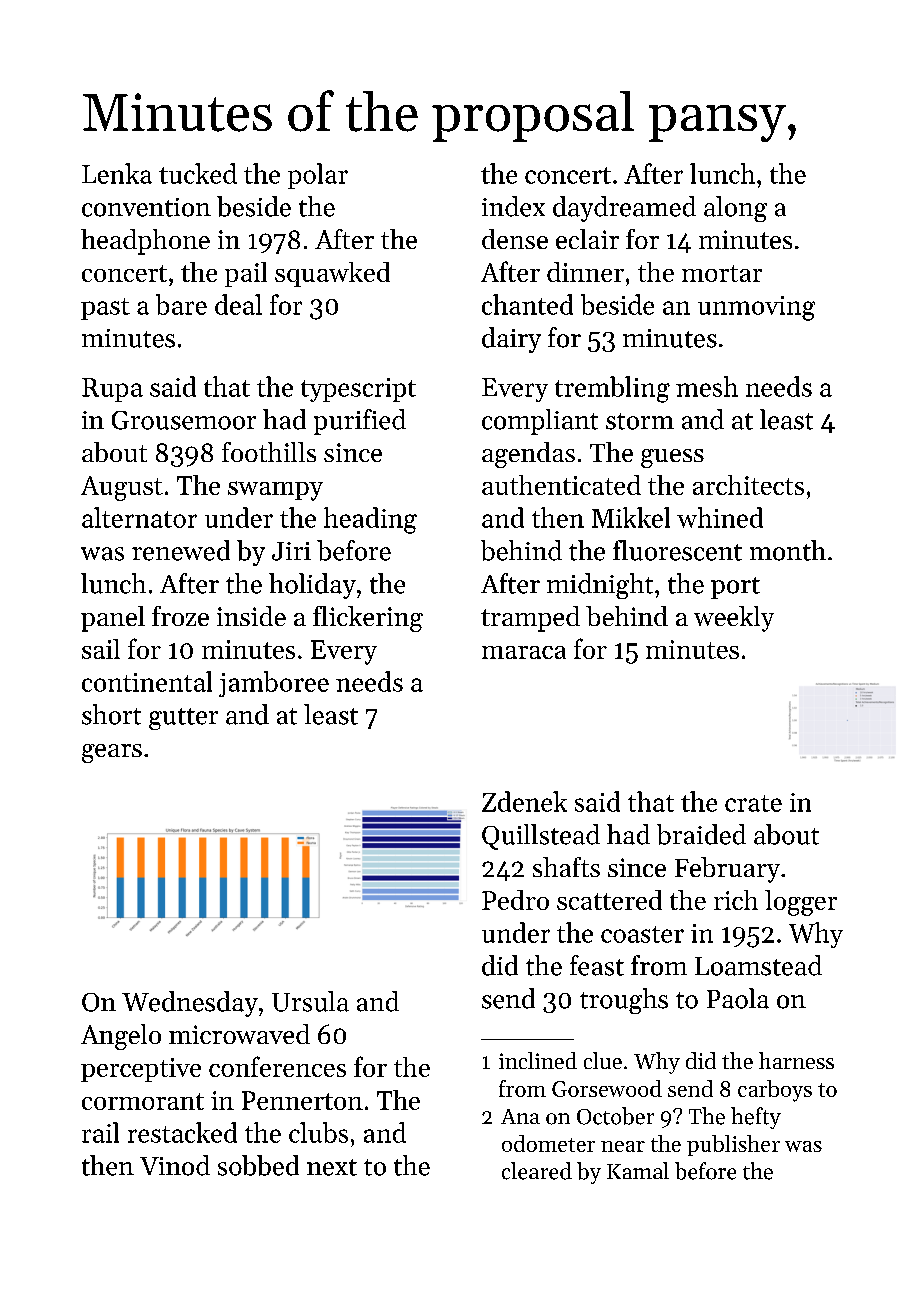 The width and height of the image is (924, 1311). I want to click on maraca, so click(524, 652).
